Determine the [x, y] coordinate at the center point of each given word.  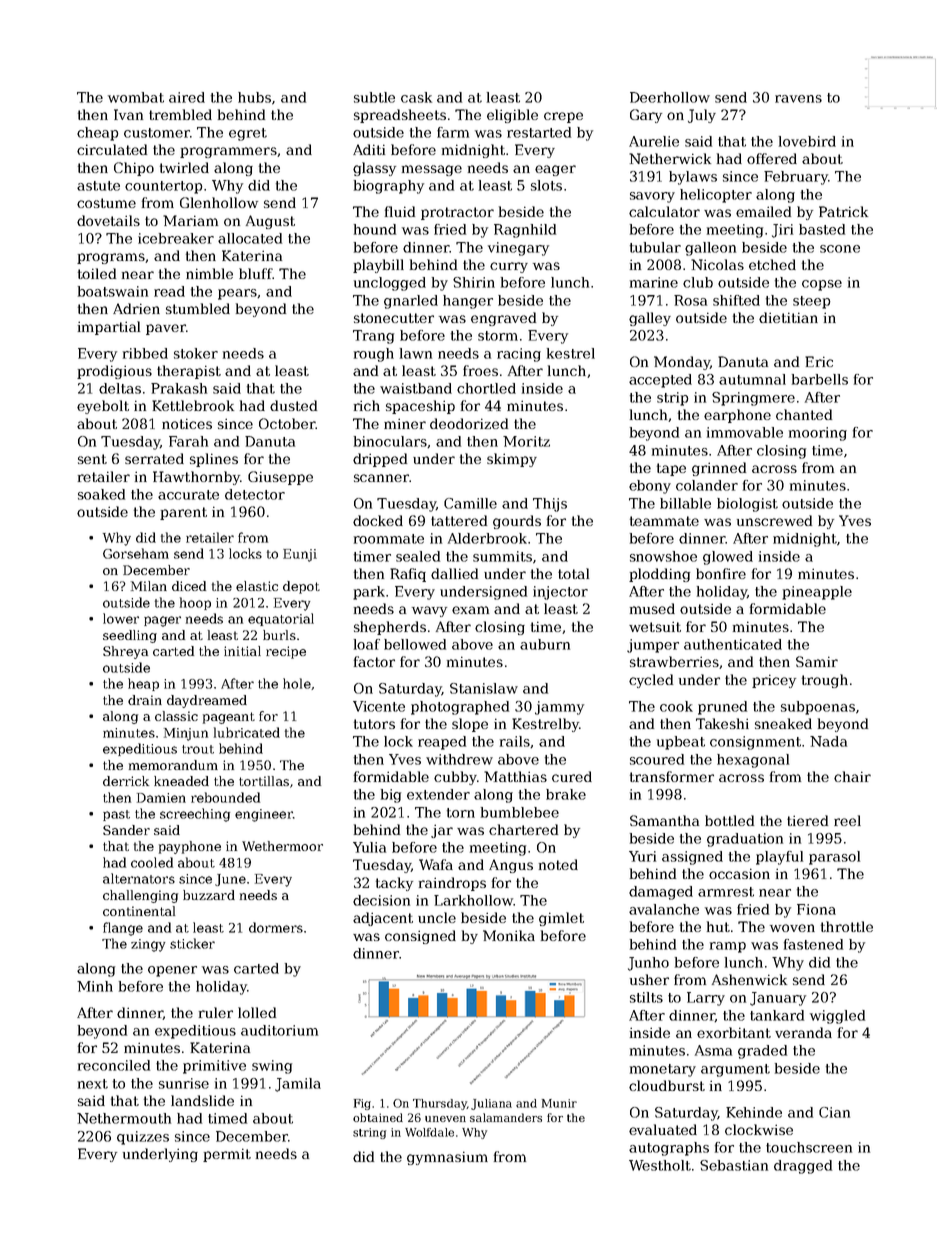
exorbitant [734, 1032]
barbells [820, 379]
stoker [196, 353]
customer [157, 133]
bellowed [415, 644]
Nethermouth [124, 1118]
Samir [817, 661]
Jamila [298, 1085]
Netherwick [670, 158]
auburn [545, 644]
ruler [216, 1012]
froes [480, 370]
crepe [563, 117]
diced [189, 586]
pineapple [817, 593]
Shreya [125, 652]
